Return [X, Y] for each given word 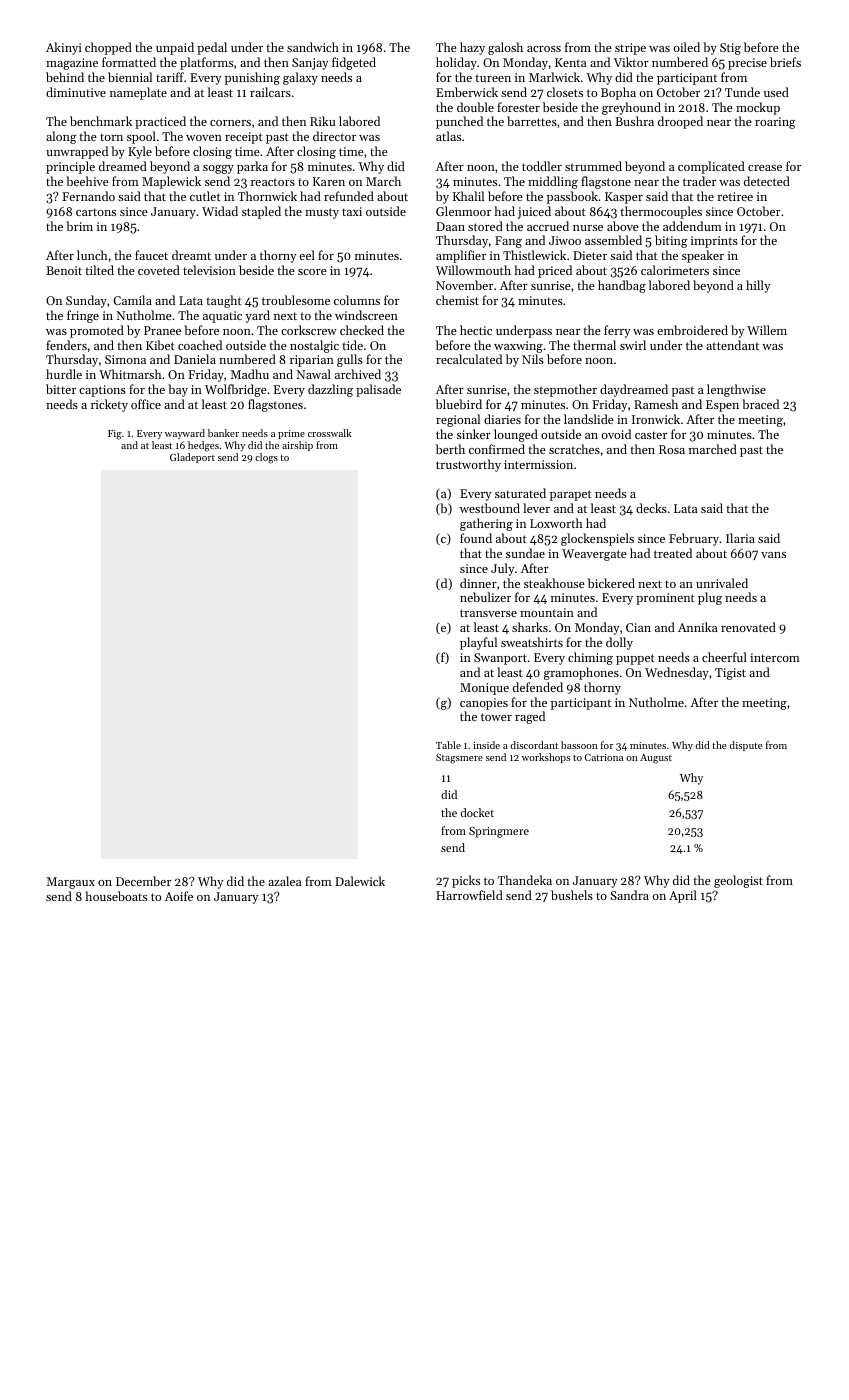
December [143, 881]
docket [477, 812]
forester [518, 107]
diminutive [76, 92]
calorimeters [675, 270]
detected [767, 181]
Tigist [730, 674]
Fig [115, 435]
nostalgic [314, 346]
